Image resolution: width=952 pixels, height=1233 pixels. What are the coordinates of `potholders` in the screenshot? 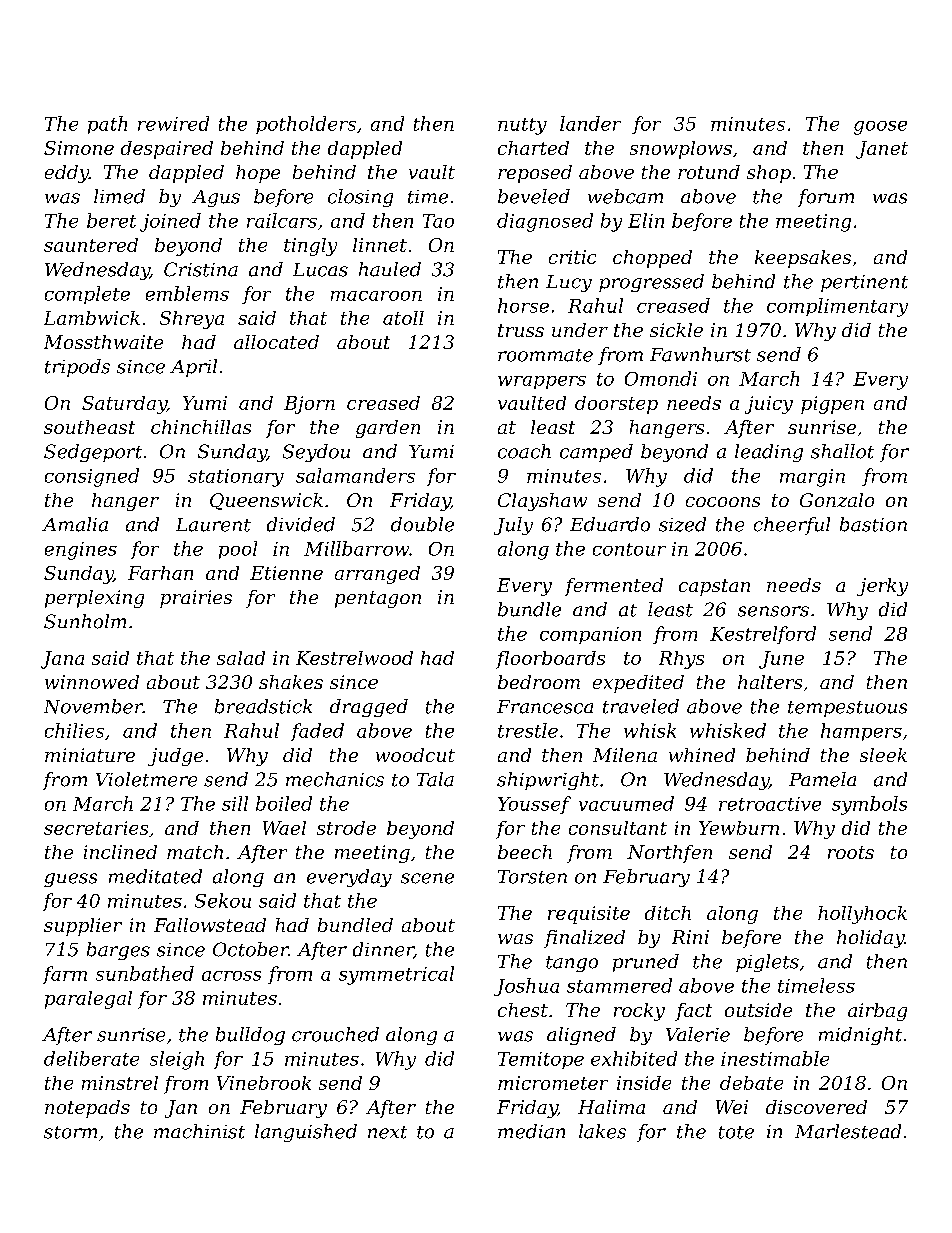 It's located at (306, 125).
